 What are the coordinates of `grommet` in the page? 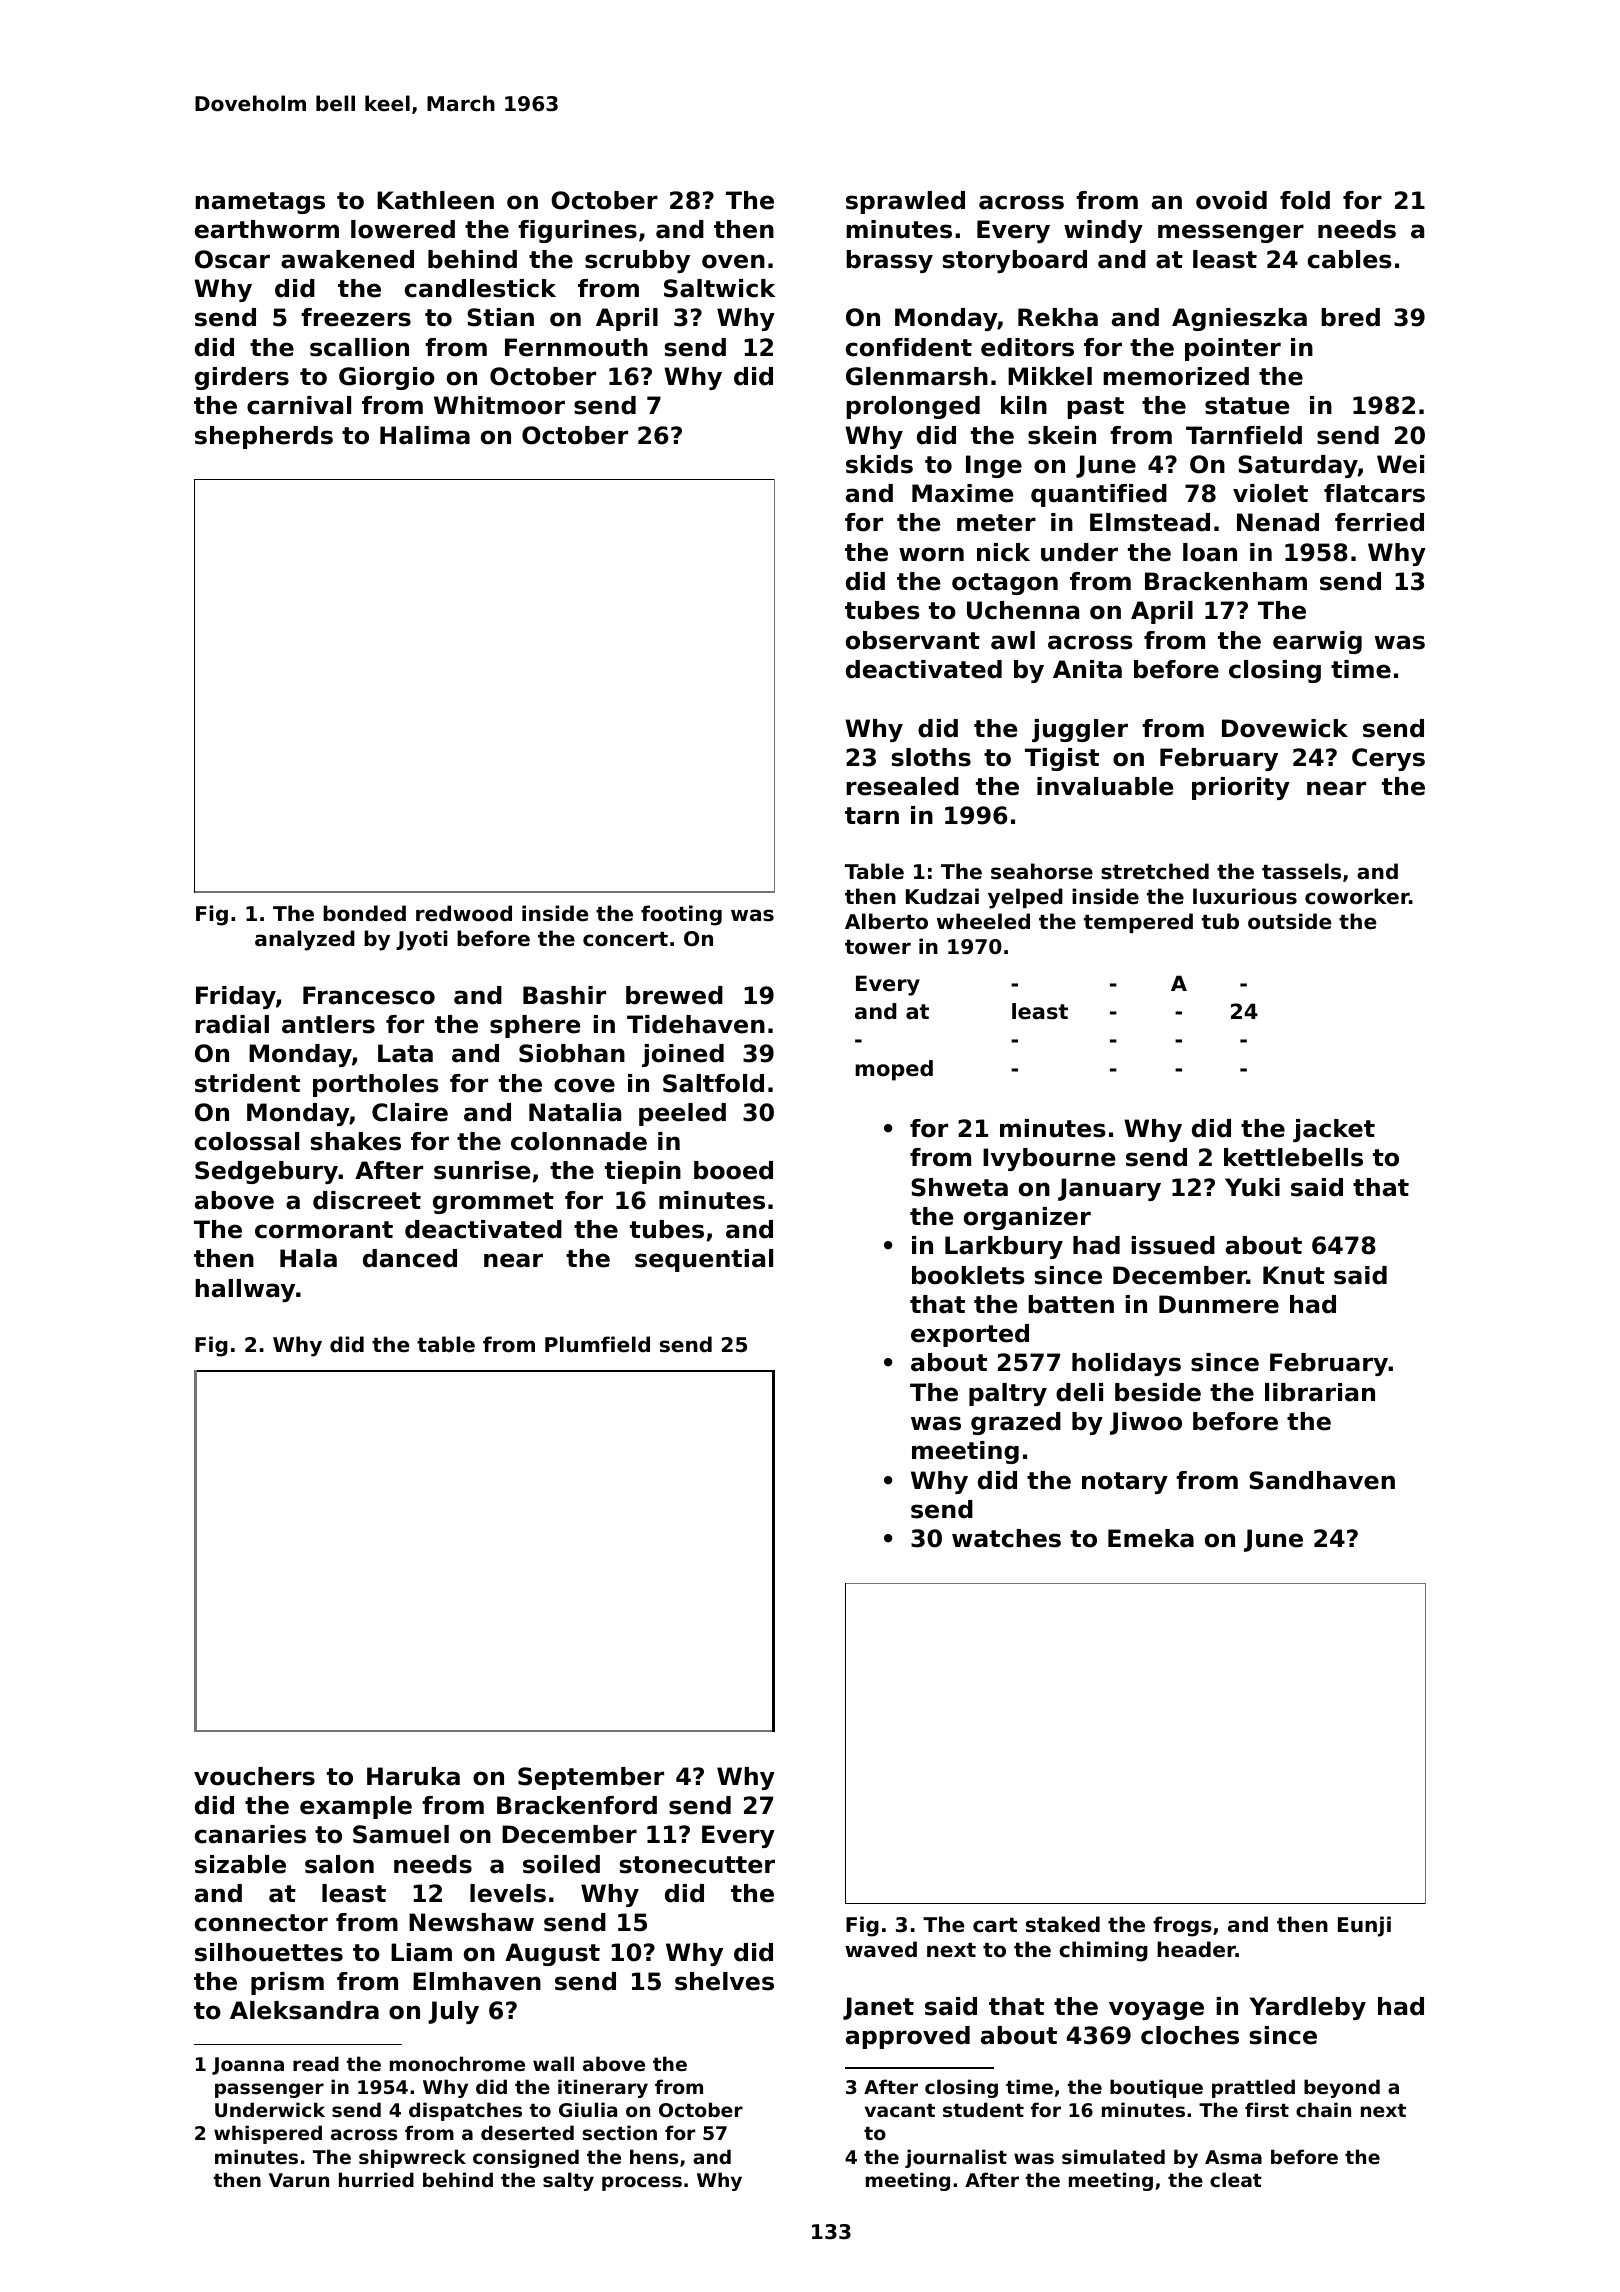 It's located at (493, 1203).
